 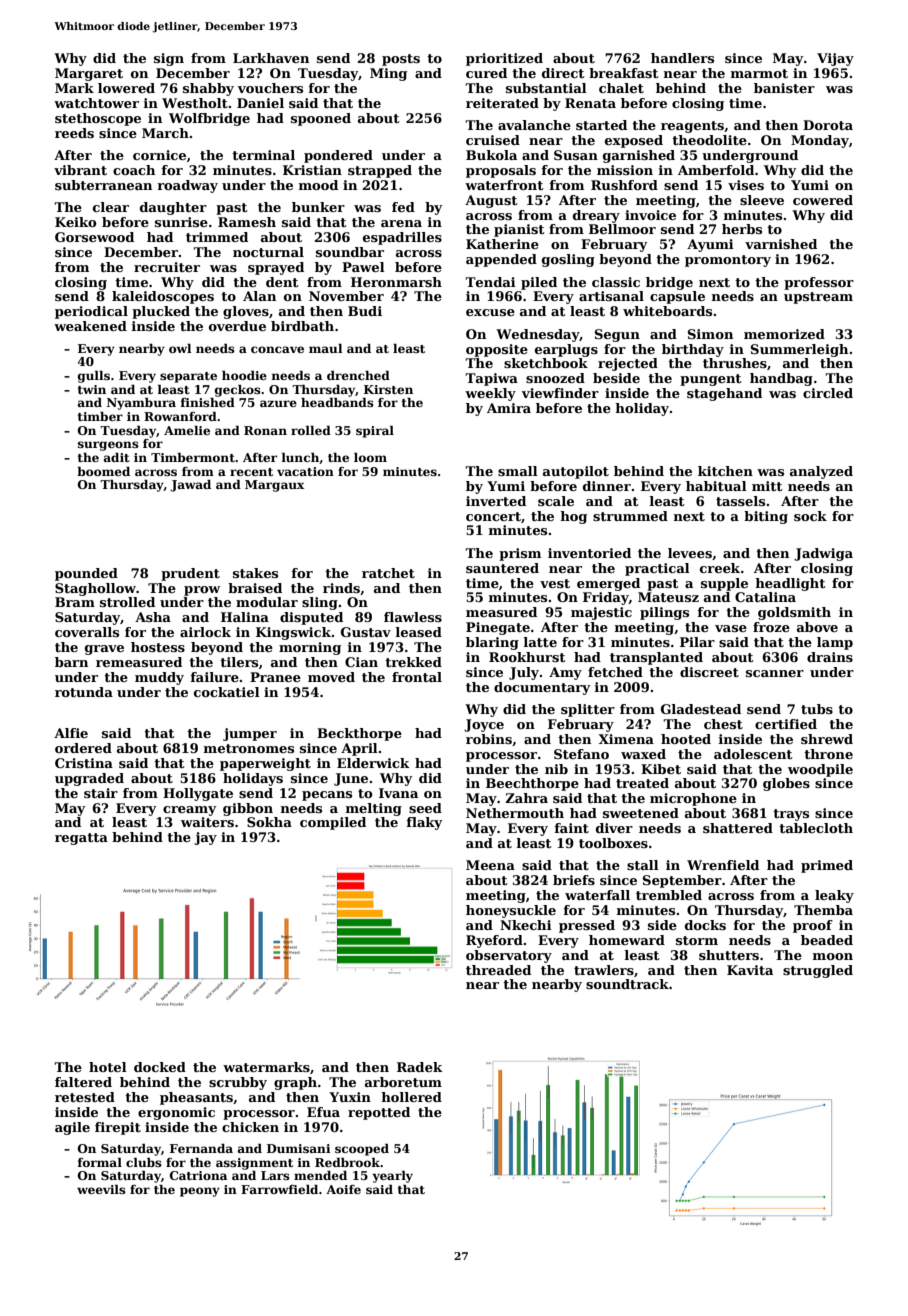 I want to click on yearly, so click(x=392, y=1177).
